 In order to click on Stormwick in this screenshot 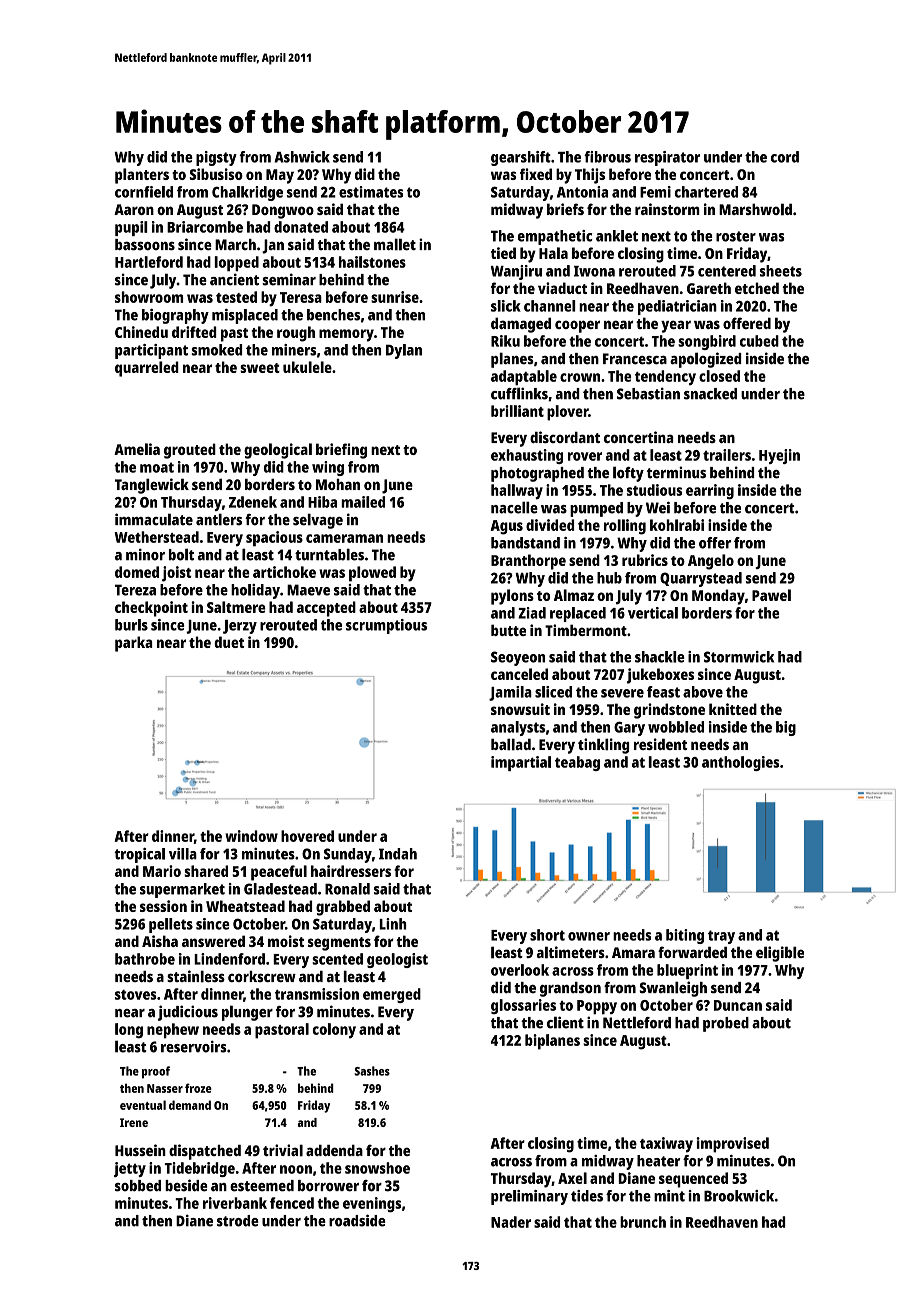, I will do `click(739, 657)`.
